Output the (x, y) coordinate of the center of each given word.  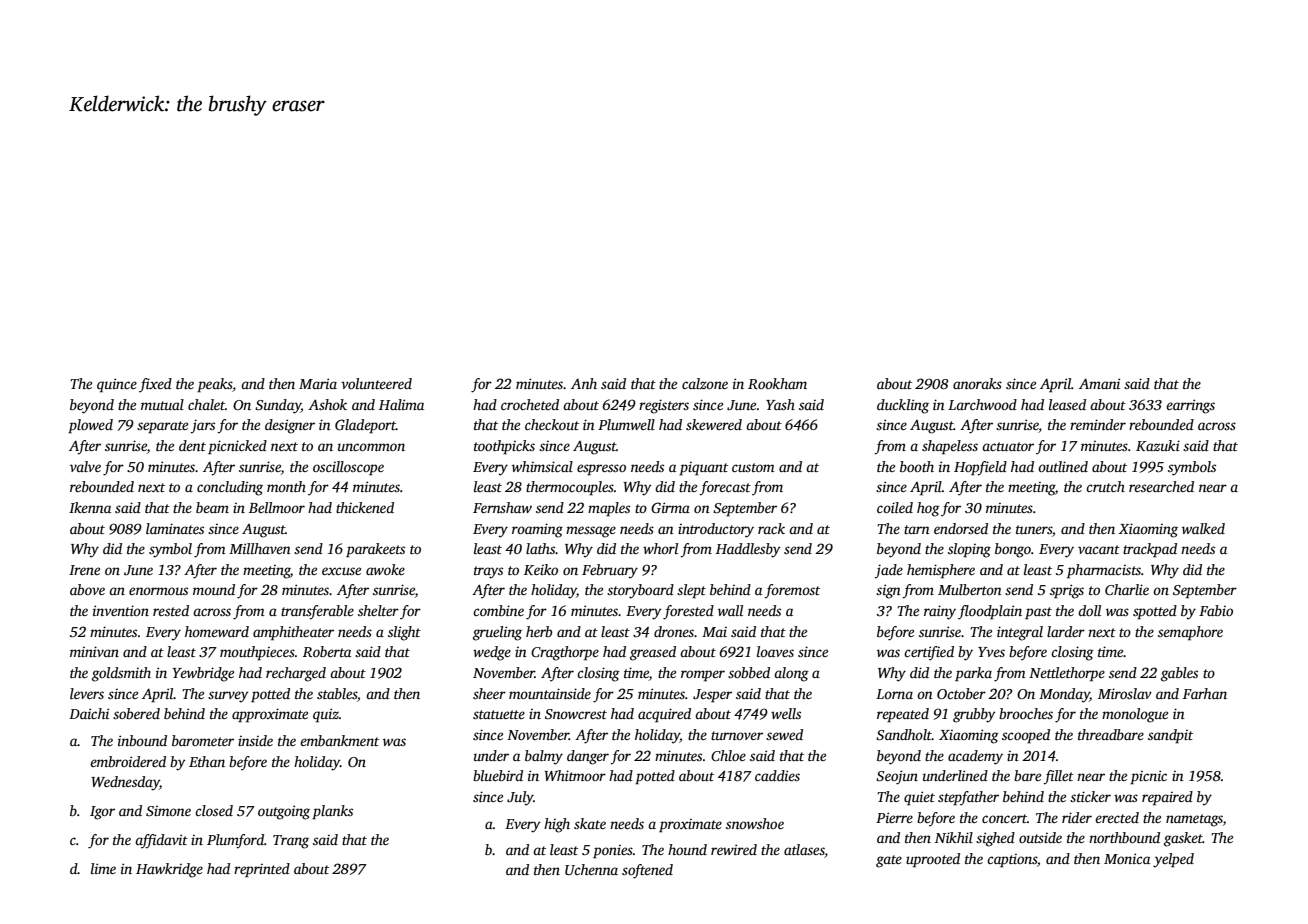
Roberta (327, 651)
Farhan (1205, 693)
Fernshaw (502, 507)
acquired (664, 715)
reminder (1098, 424)
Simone (168, 811)
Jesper (712, 696)
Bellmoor (277, 507)
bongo (1013, 550)
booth (917, 466)
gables (1179, 674)
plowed (90, 426)
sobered (136, 713)
